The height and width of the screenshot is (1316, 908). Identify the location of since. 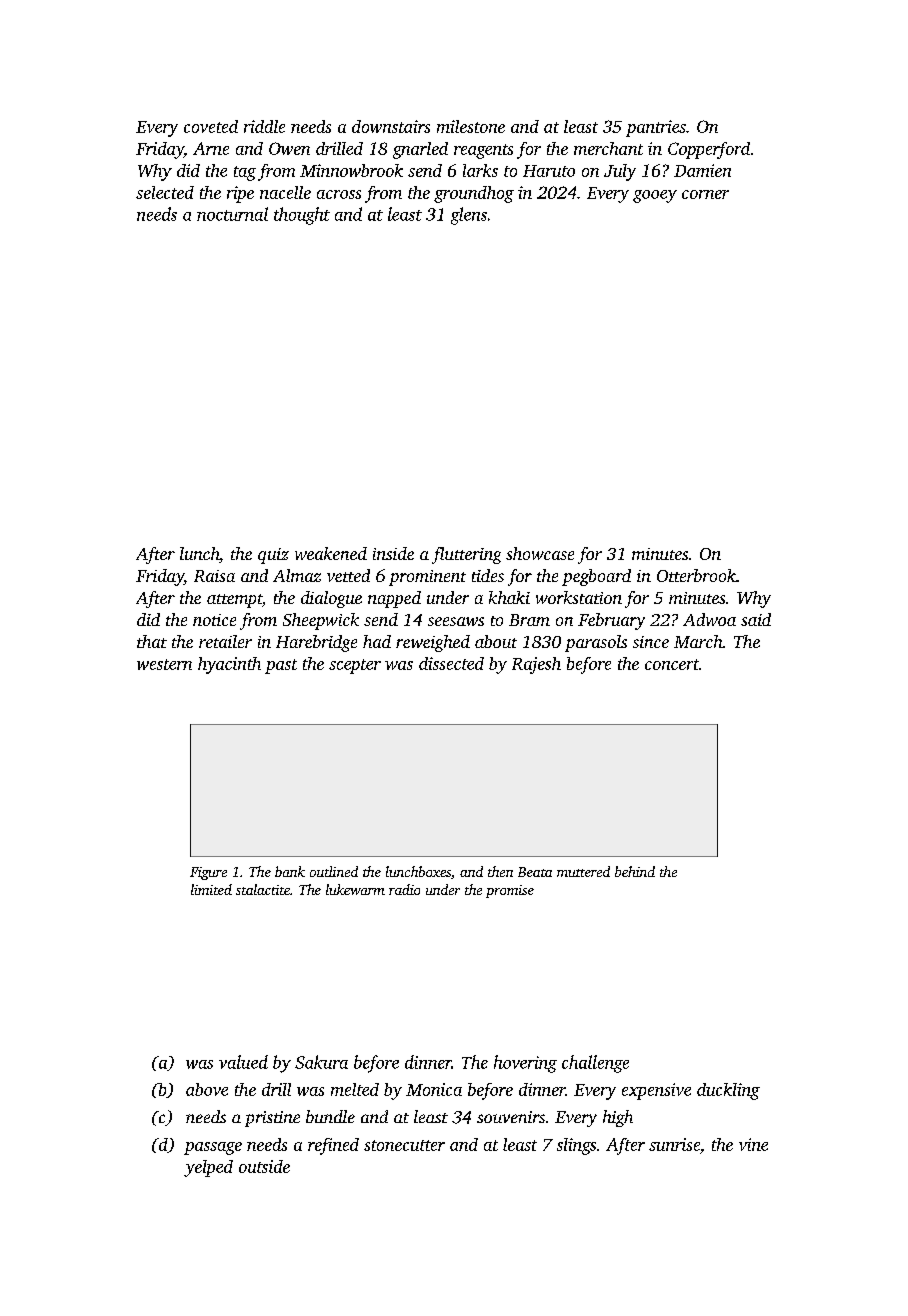
(651, 642).
